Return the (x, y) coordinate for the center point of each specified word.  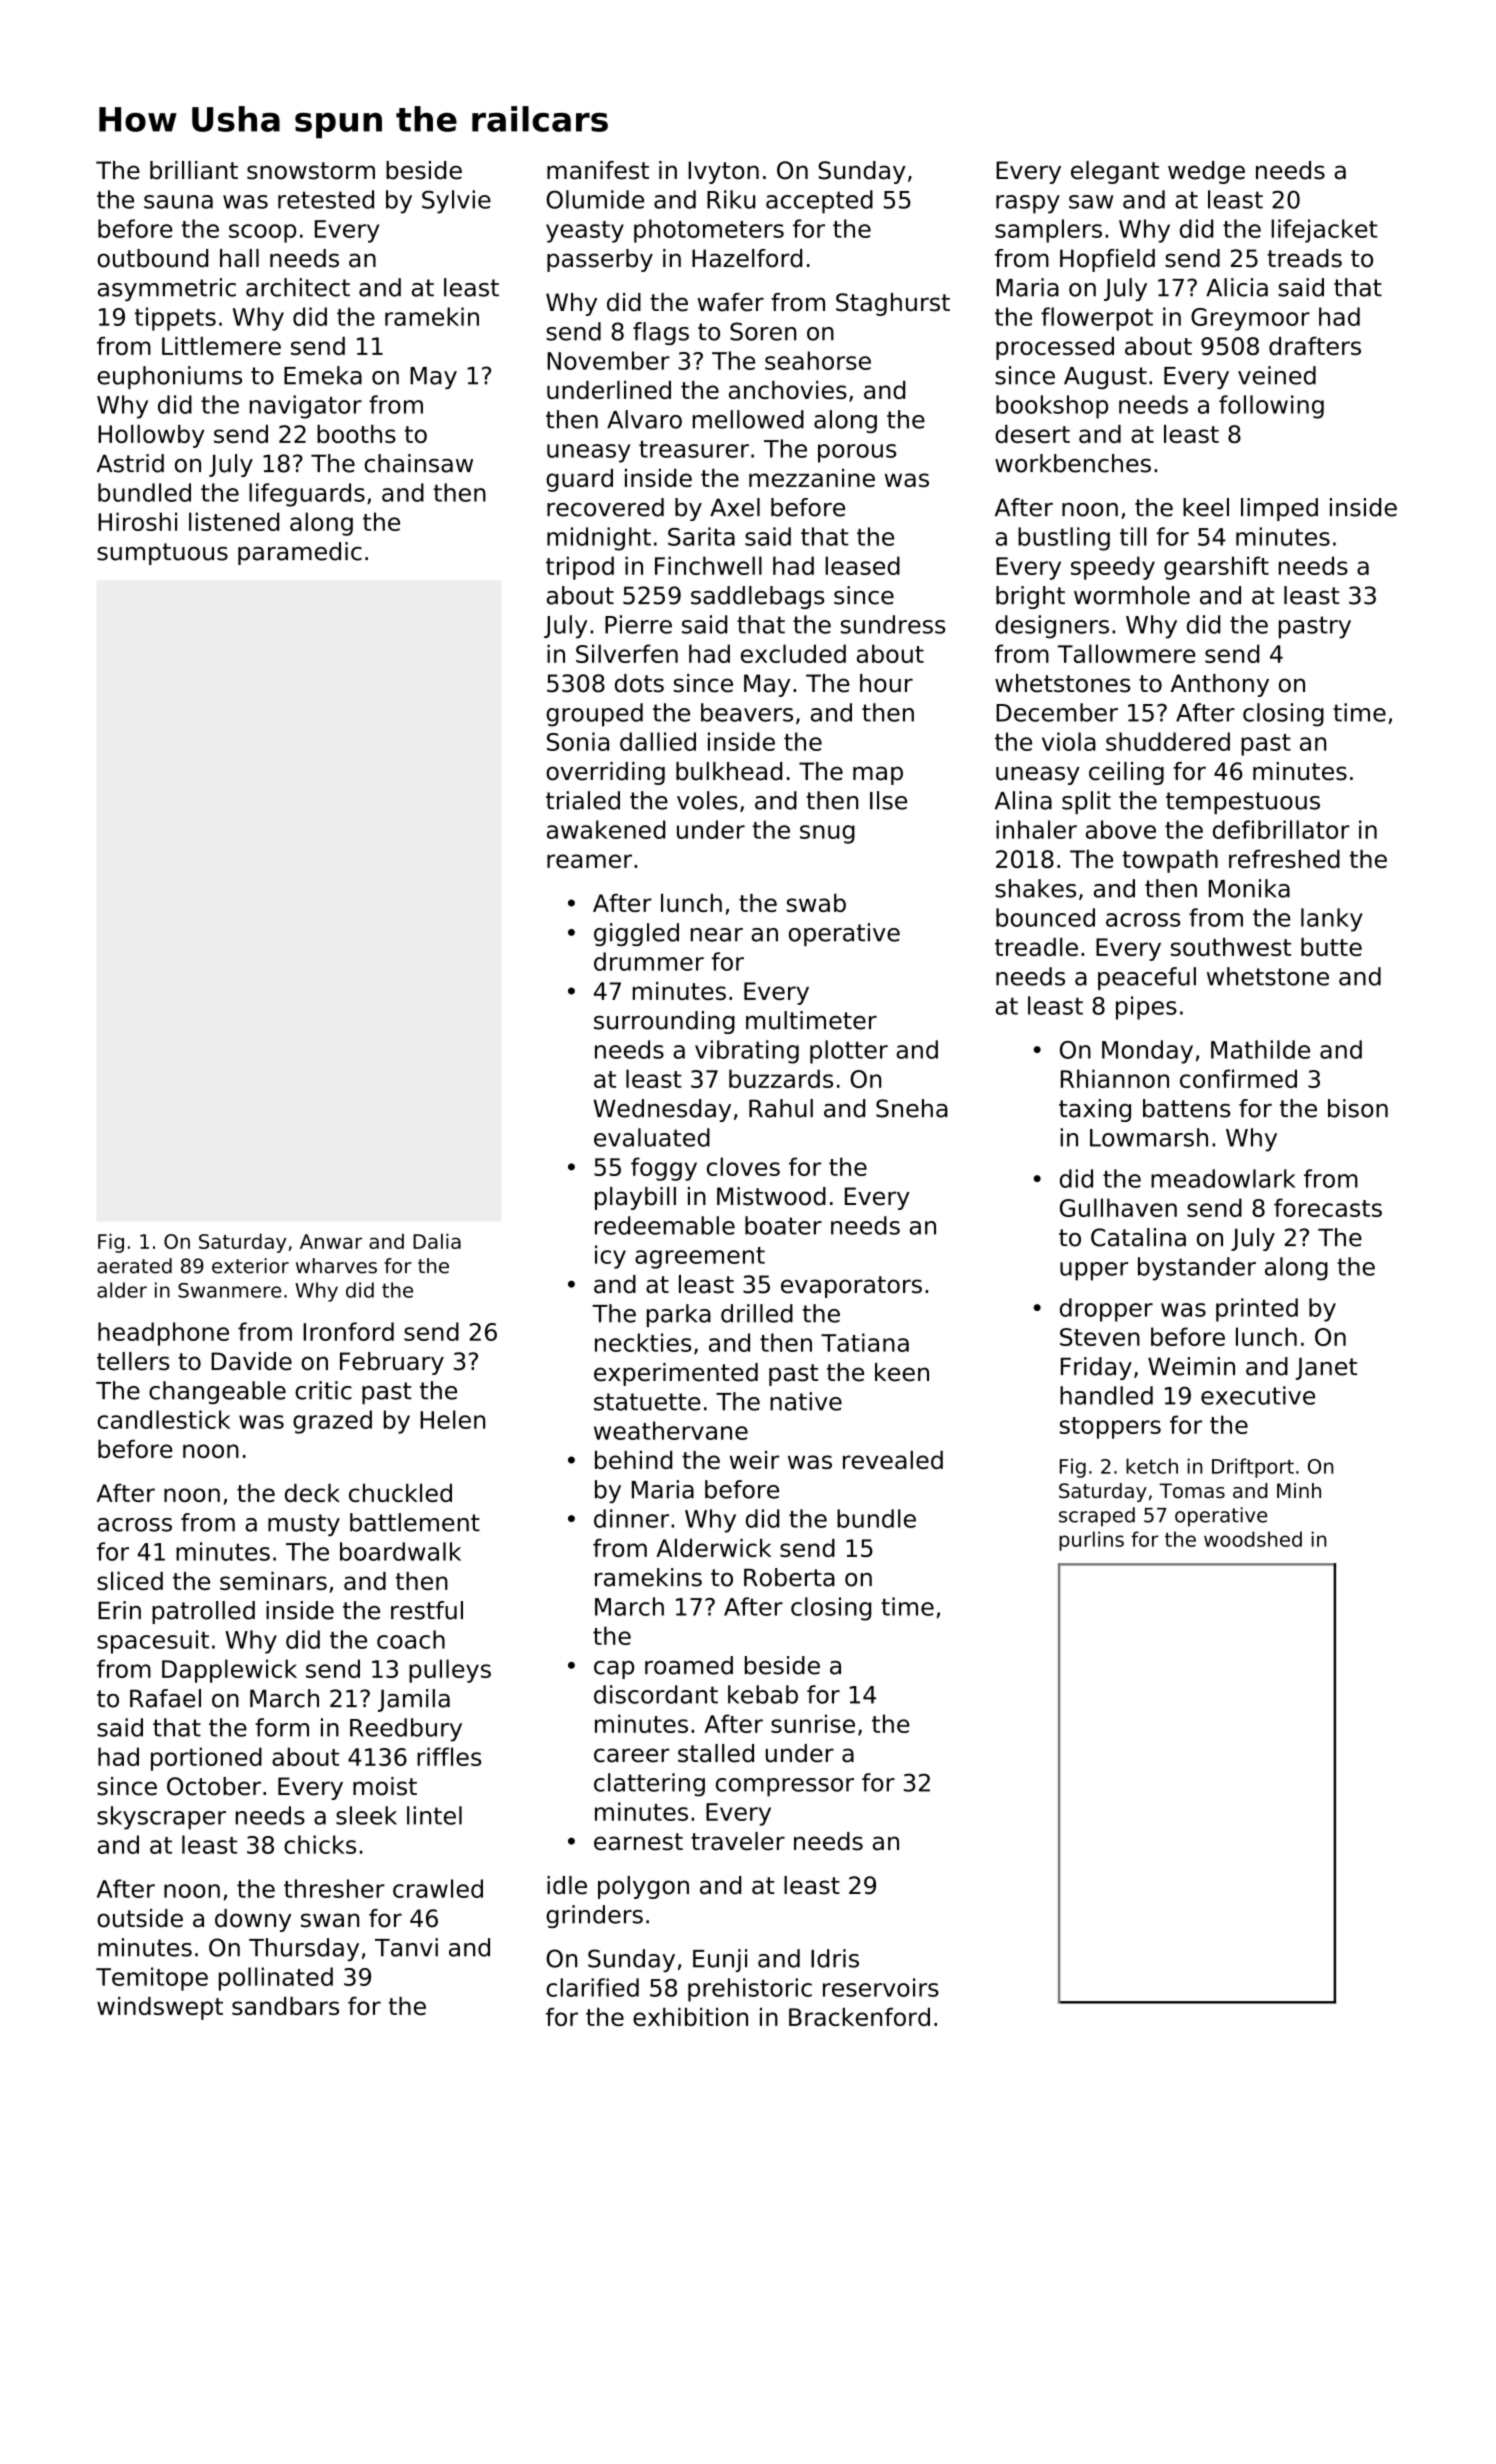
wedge (1206, 172)
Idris (835, 1958)
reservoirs (881, 1987)
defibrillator (1281, 829)
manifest (598, 170)
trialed (583, 800)
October (214, 1786)
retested (326, 199)
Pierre (638, 624)
